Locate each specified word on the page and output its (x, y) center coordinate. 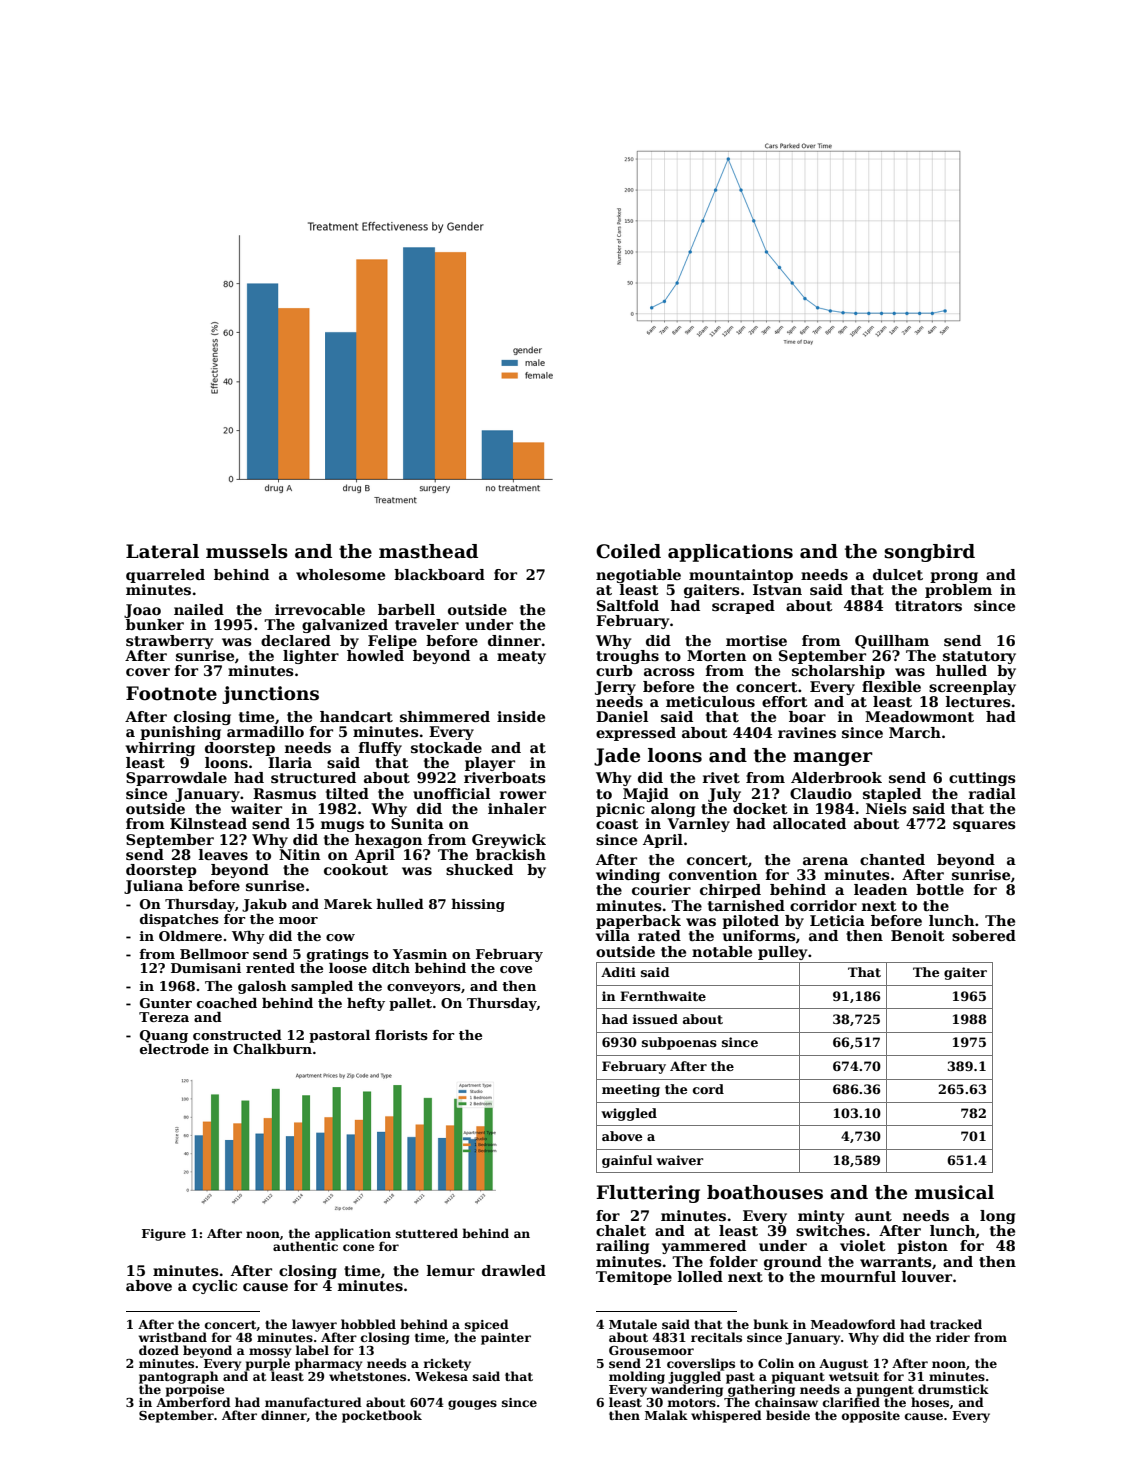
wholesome (340, 574)
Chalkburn (272, 1049)
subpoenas (679, 1043)
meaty (521, 657)
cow (340, 937)
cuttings (982, 779)
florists (401, 1035)
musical (954, 1192)
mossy (270, 1353)
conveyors (424, 989)
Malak (666, 1415)
